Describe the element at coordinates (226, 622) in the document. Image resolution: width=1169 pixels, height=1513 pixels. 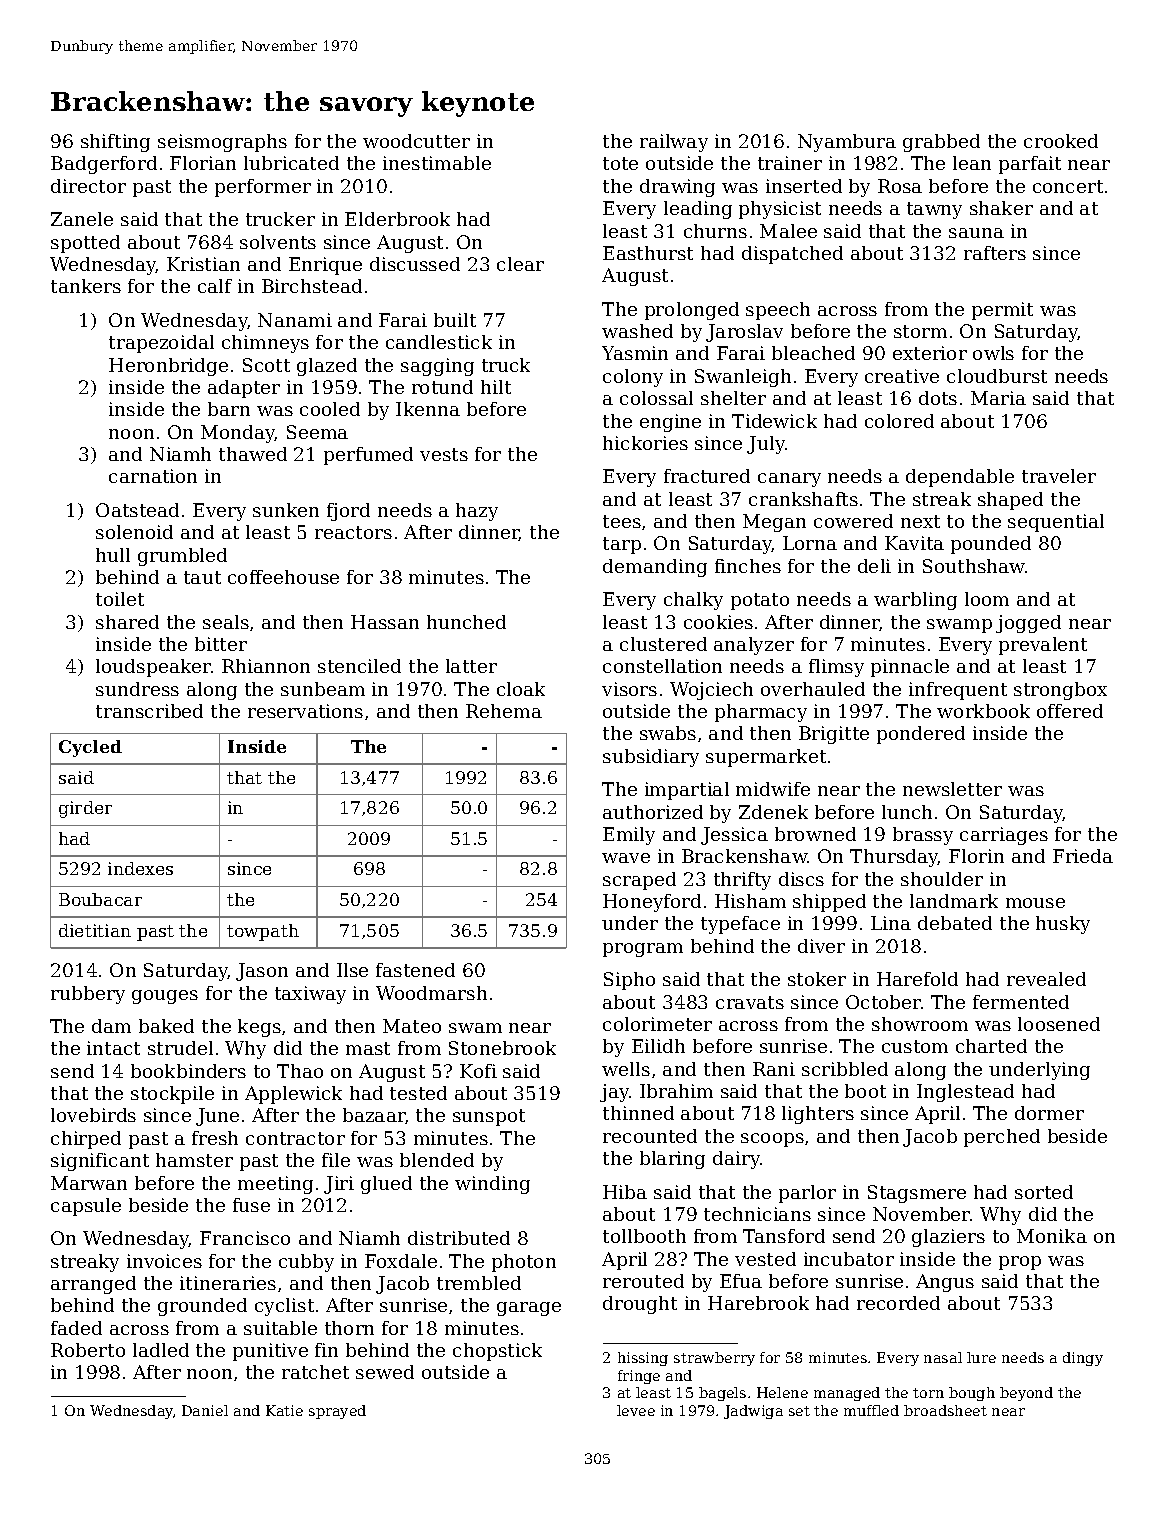
I see `seals` at that location.
